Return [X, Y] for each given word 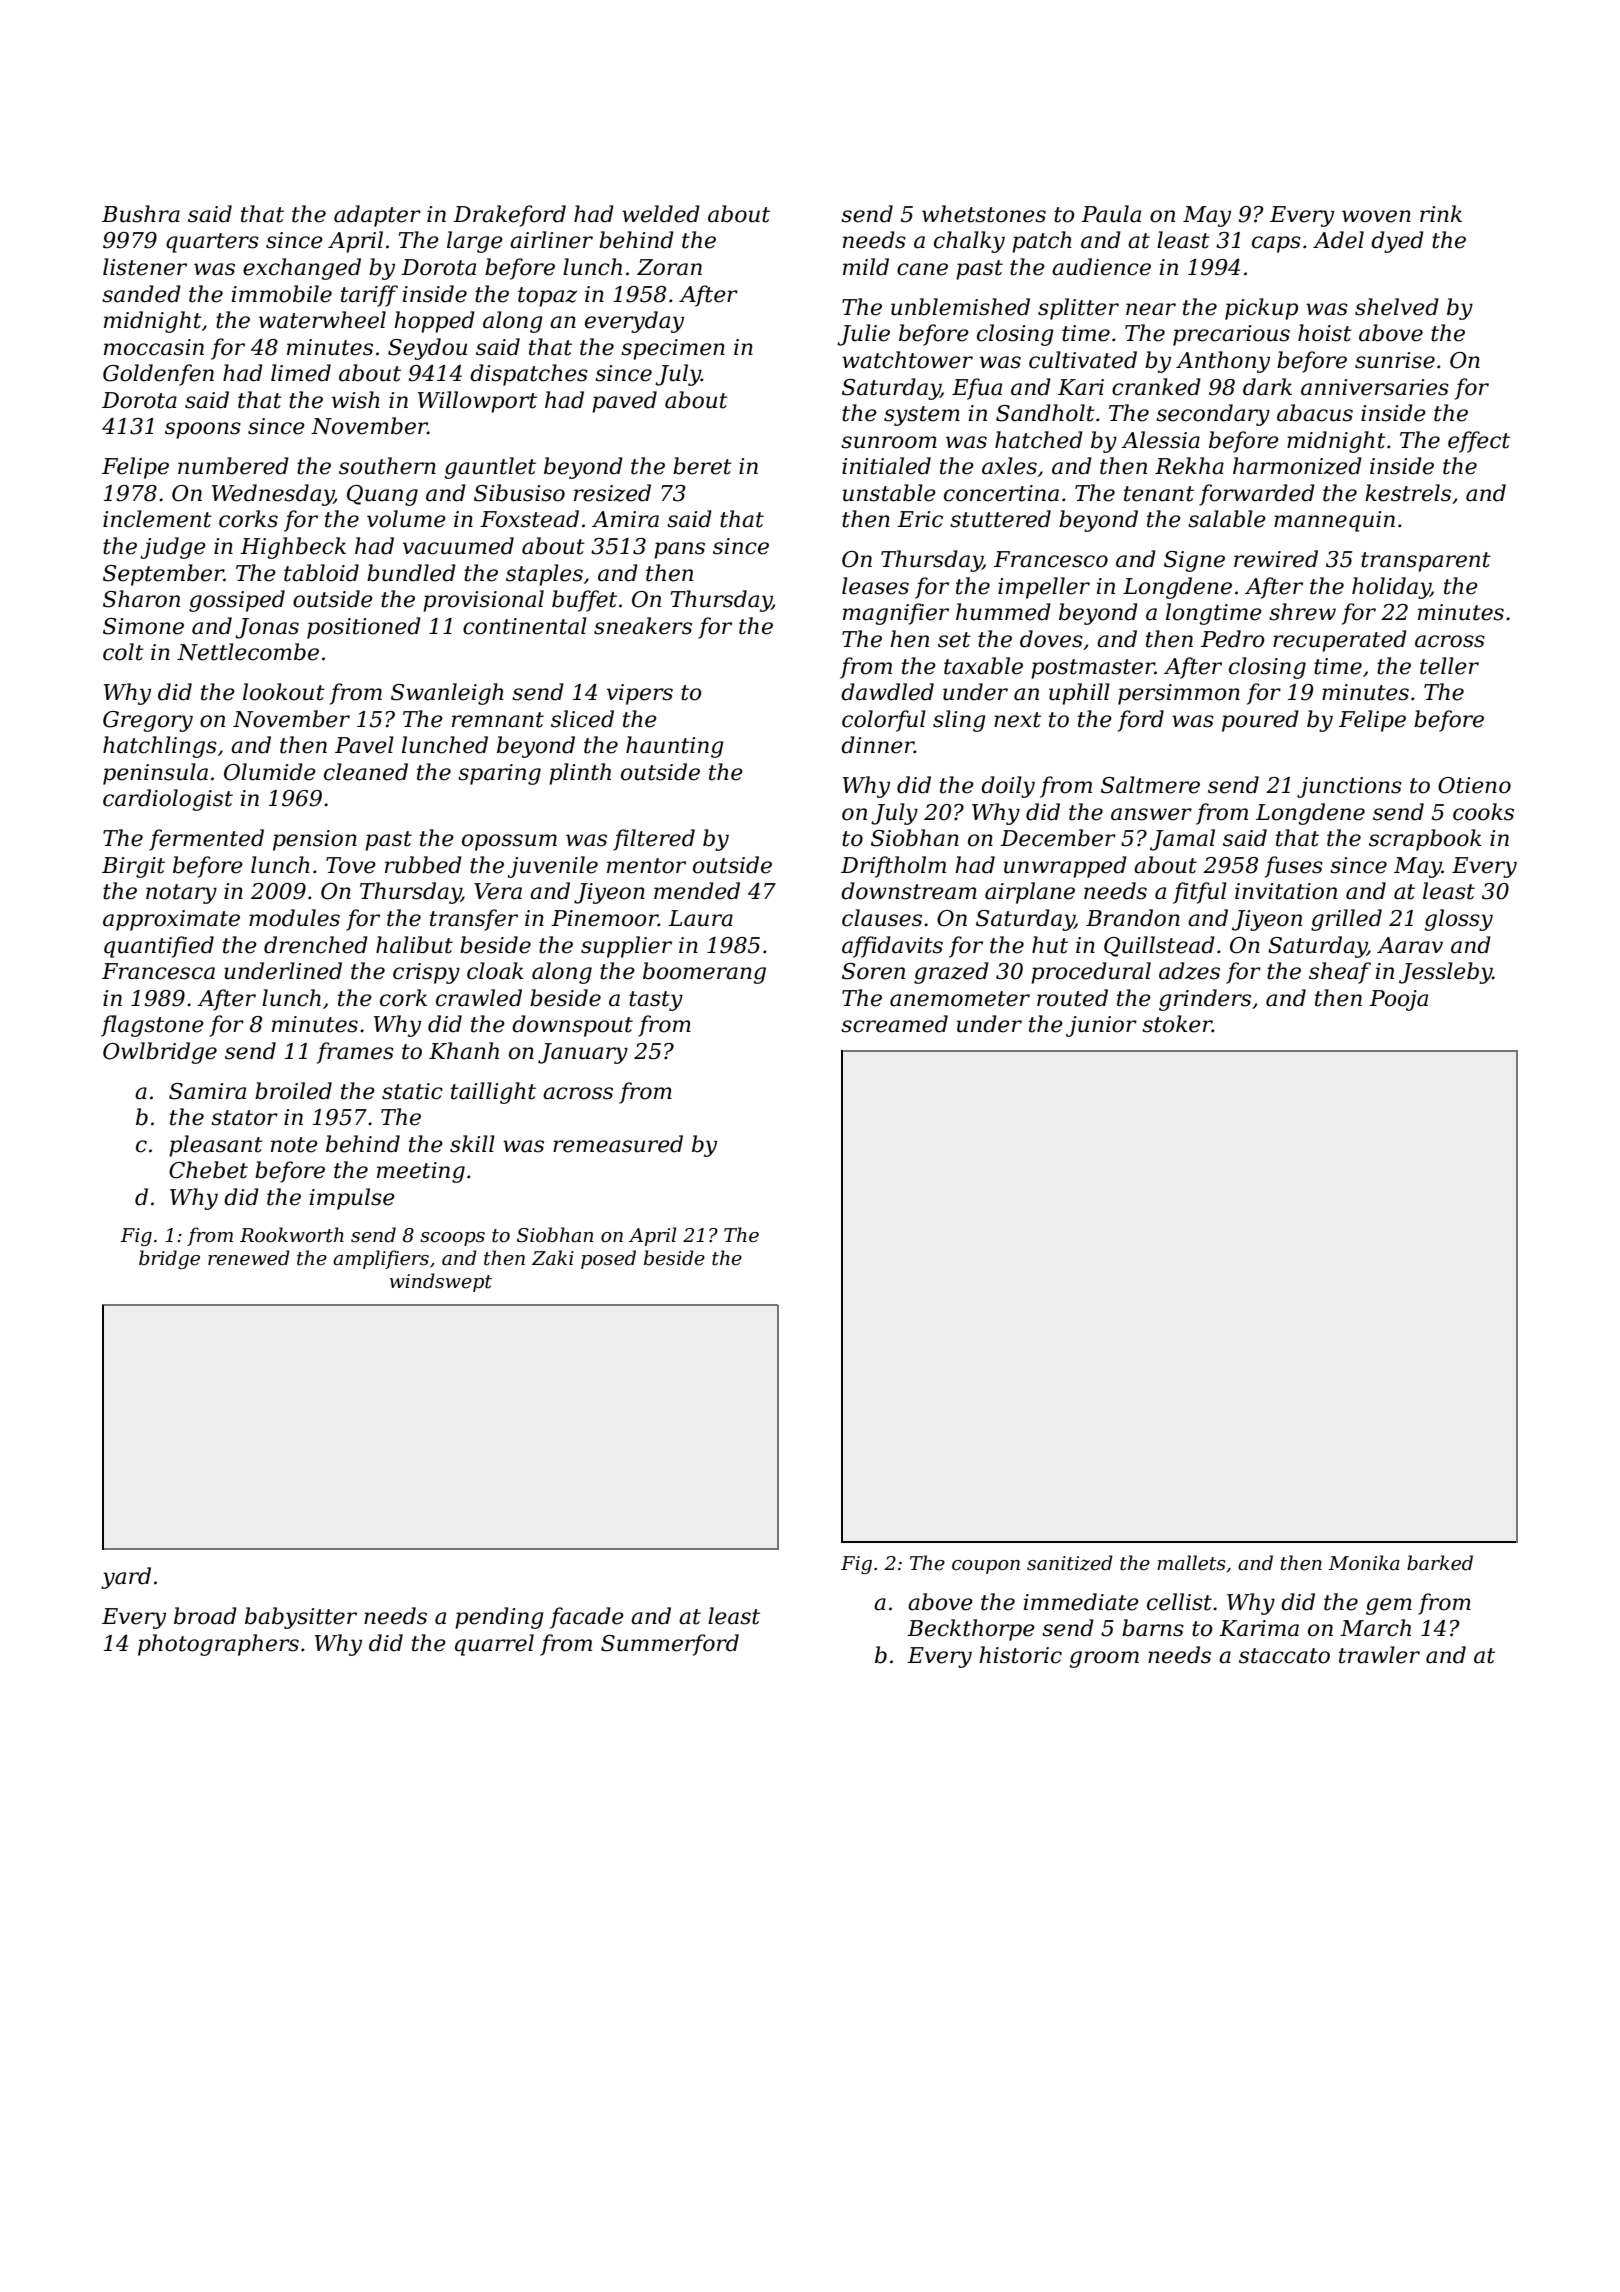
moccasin [154, 347]
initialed [886, 466]
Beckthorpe [971, 1630]
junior [1101, 1026]
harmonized [1297, 466]
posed [608, 1259]
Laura [700, 918]
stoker [1177, 1024]
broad [205, 1616]
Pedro [1233, 639]
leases [875, 586]
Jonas [267, 628]
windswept [441, 1282]
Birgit [133, 867]
